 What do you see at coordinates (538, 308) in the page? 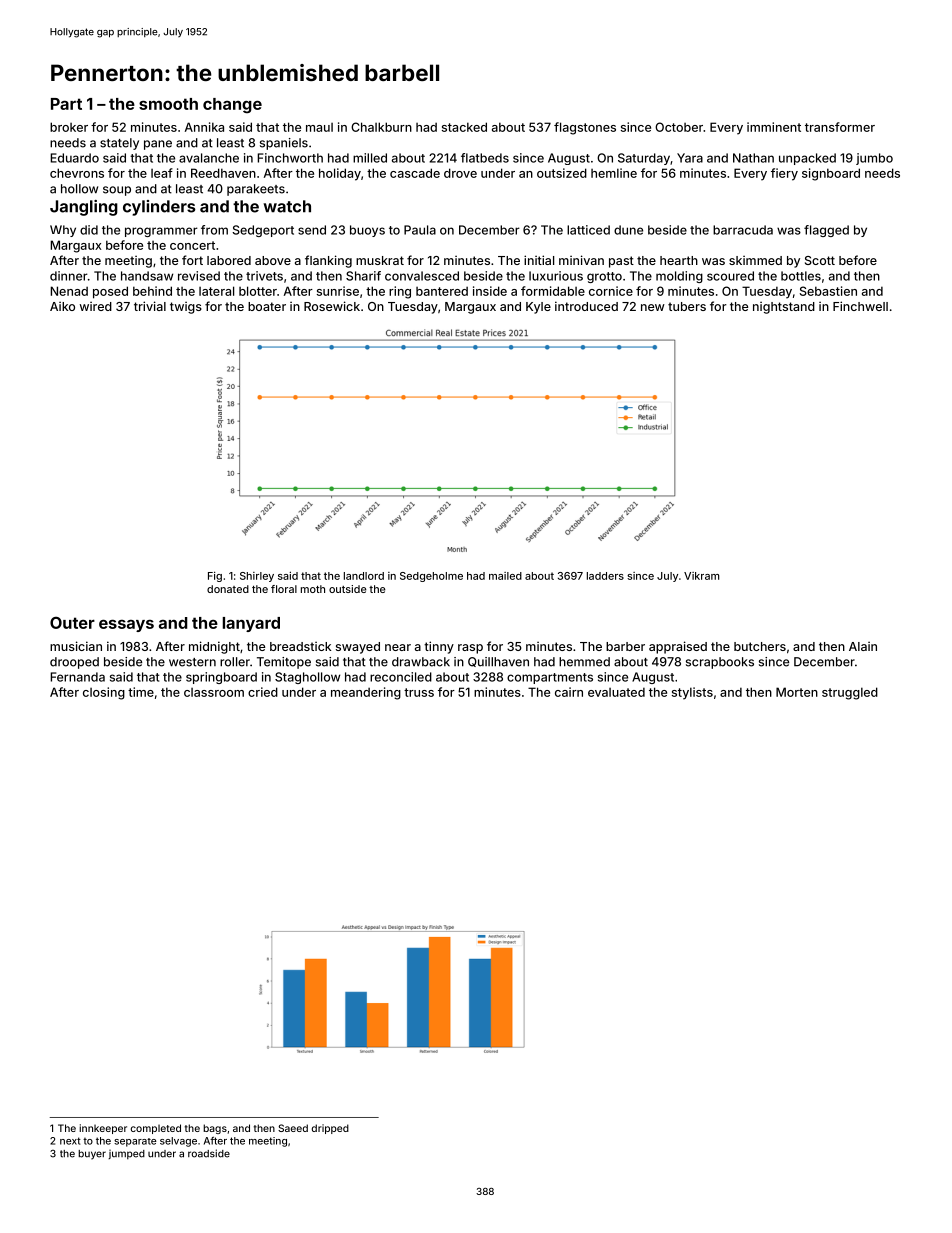
I see `Kyle` at bounding box center [538, 308].
